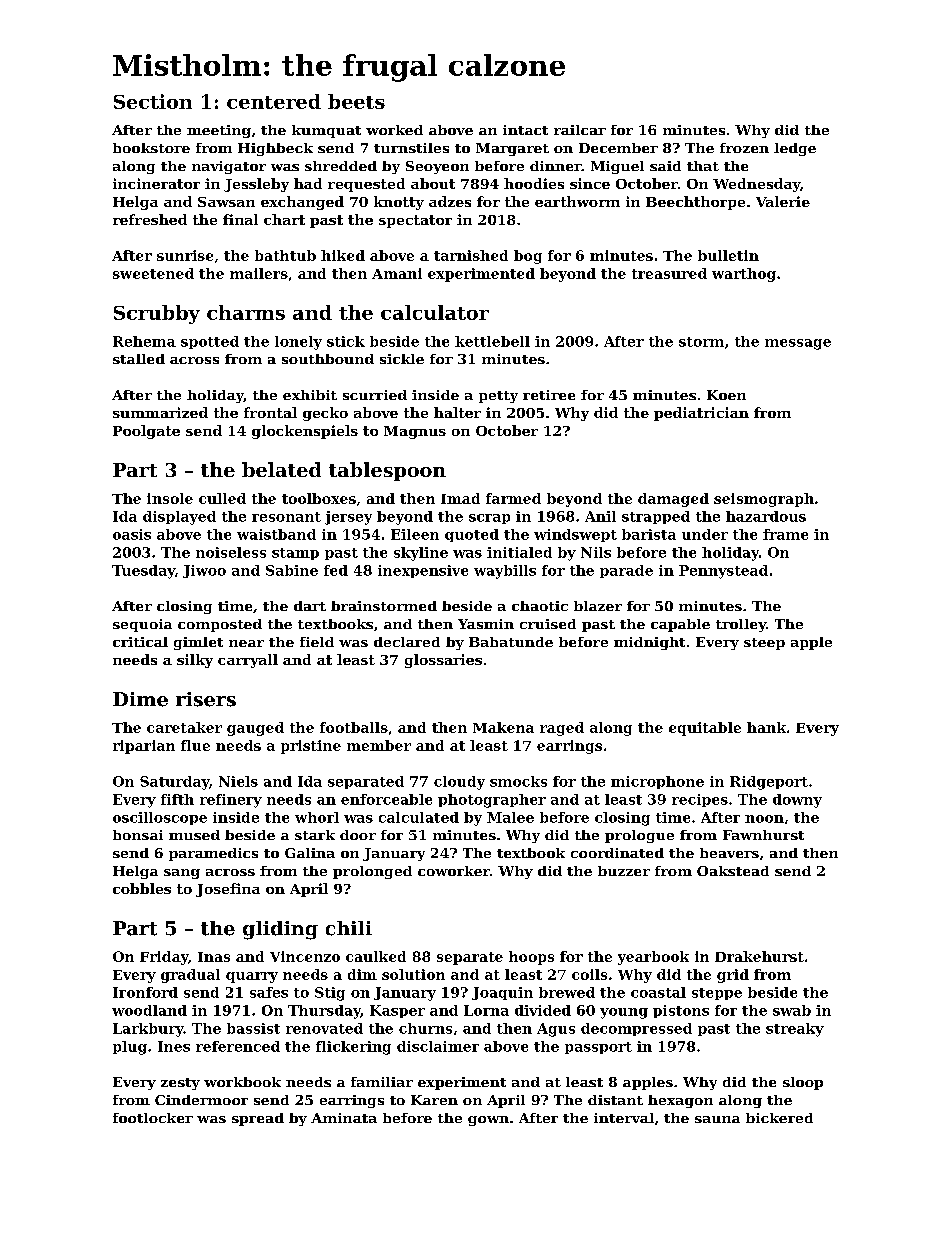 Image resolution: width=952 pixels, height=1233 pixels. I want to click on spotted, so click(210, 342).
